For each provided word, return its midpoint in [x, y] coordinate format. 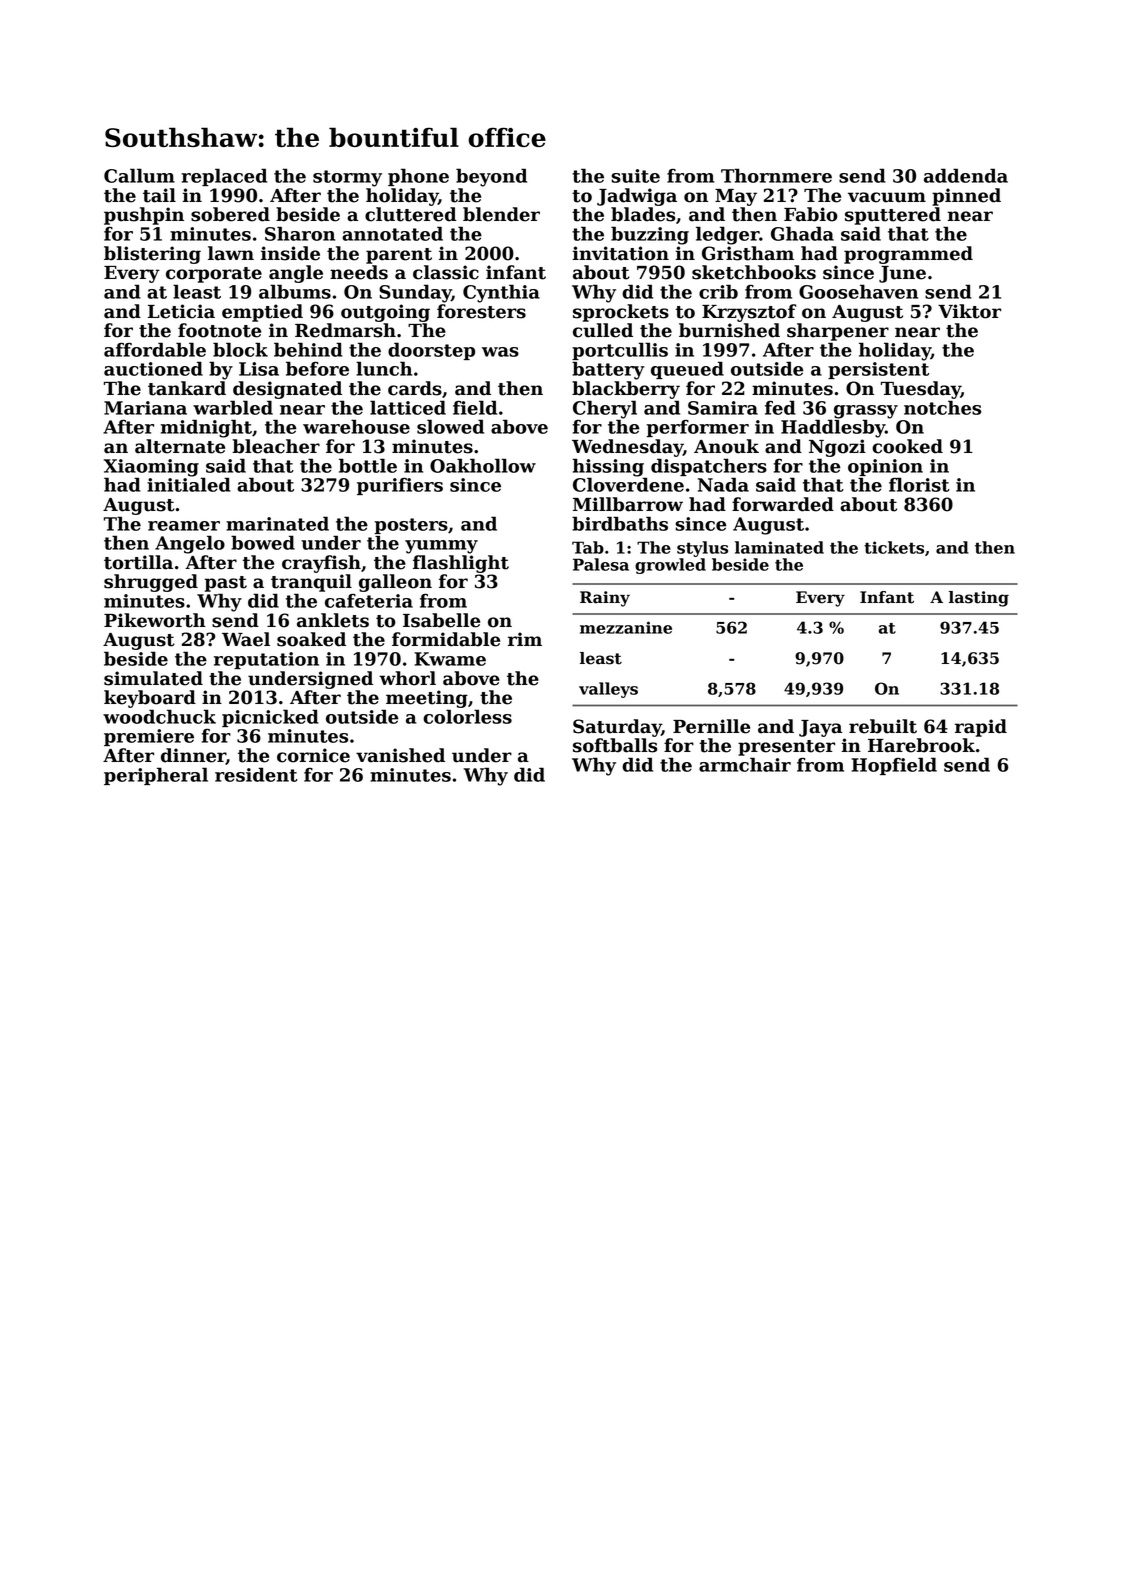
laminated [779, 547]
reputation [266, 660]
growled [670, 566]
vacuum [887, 197]
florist [919, 484]
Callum [139, 175]
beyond [491, 177]
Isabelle [441, 620]
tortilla [138, 562]
